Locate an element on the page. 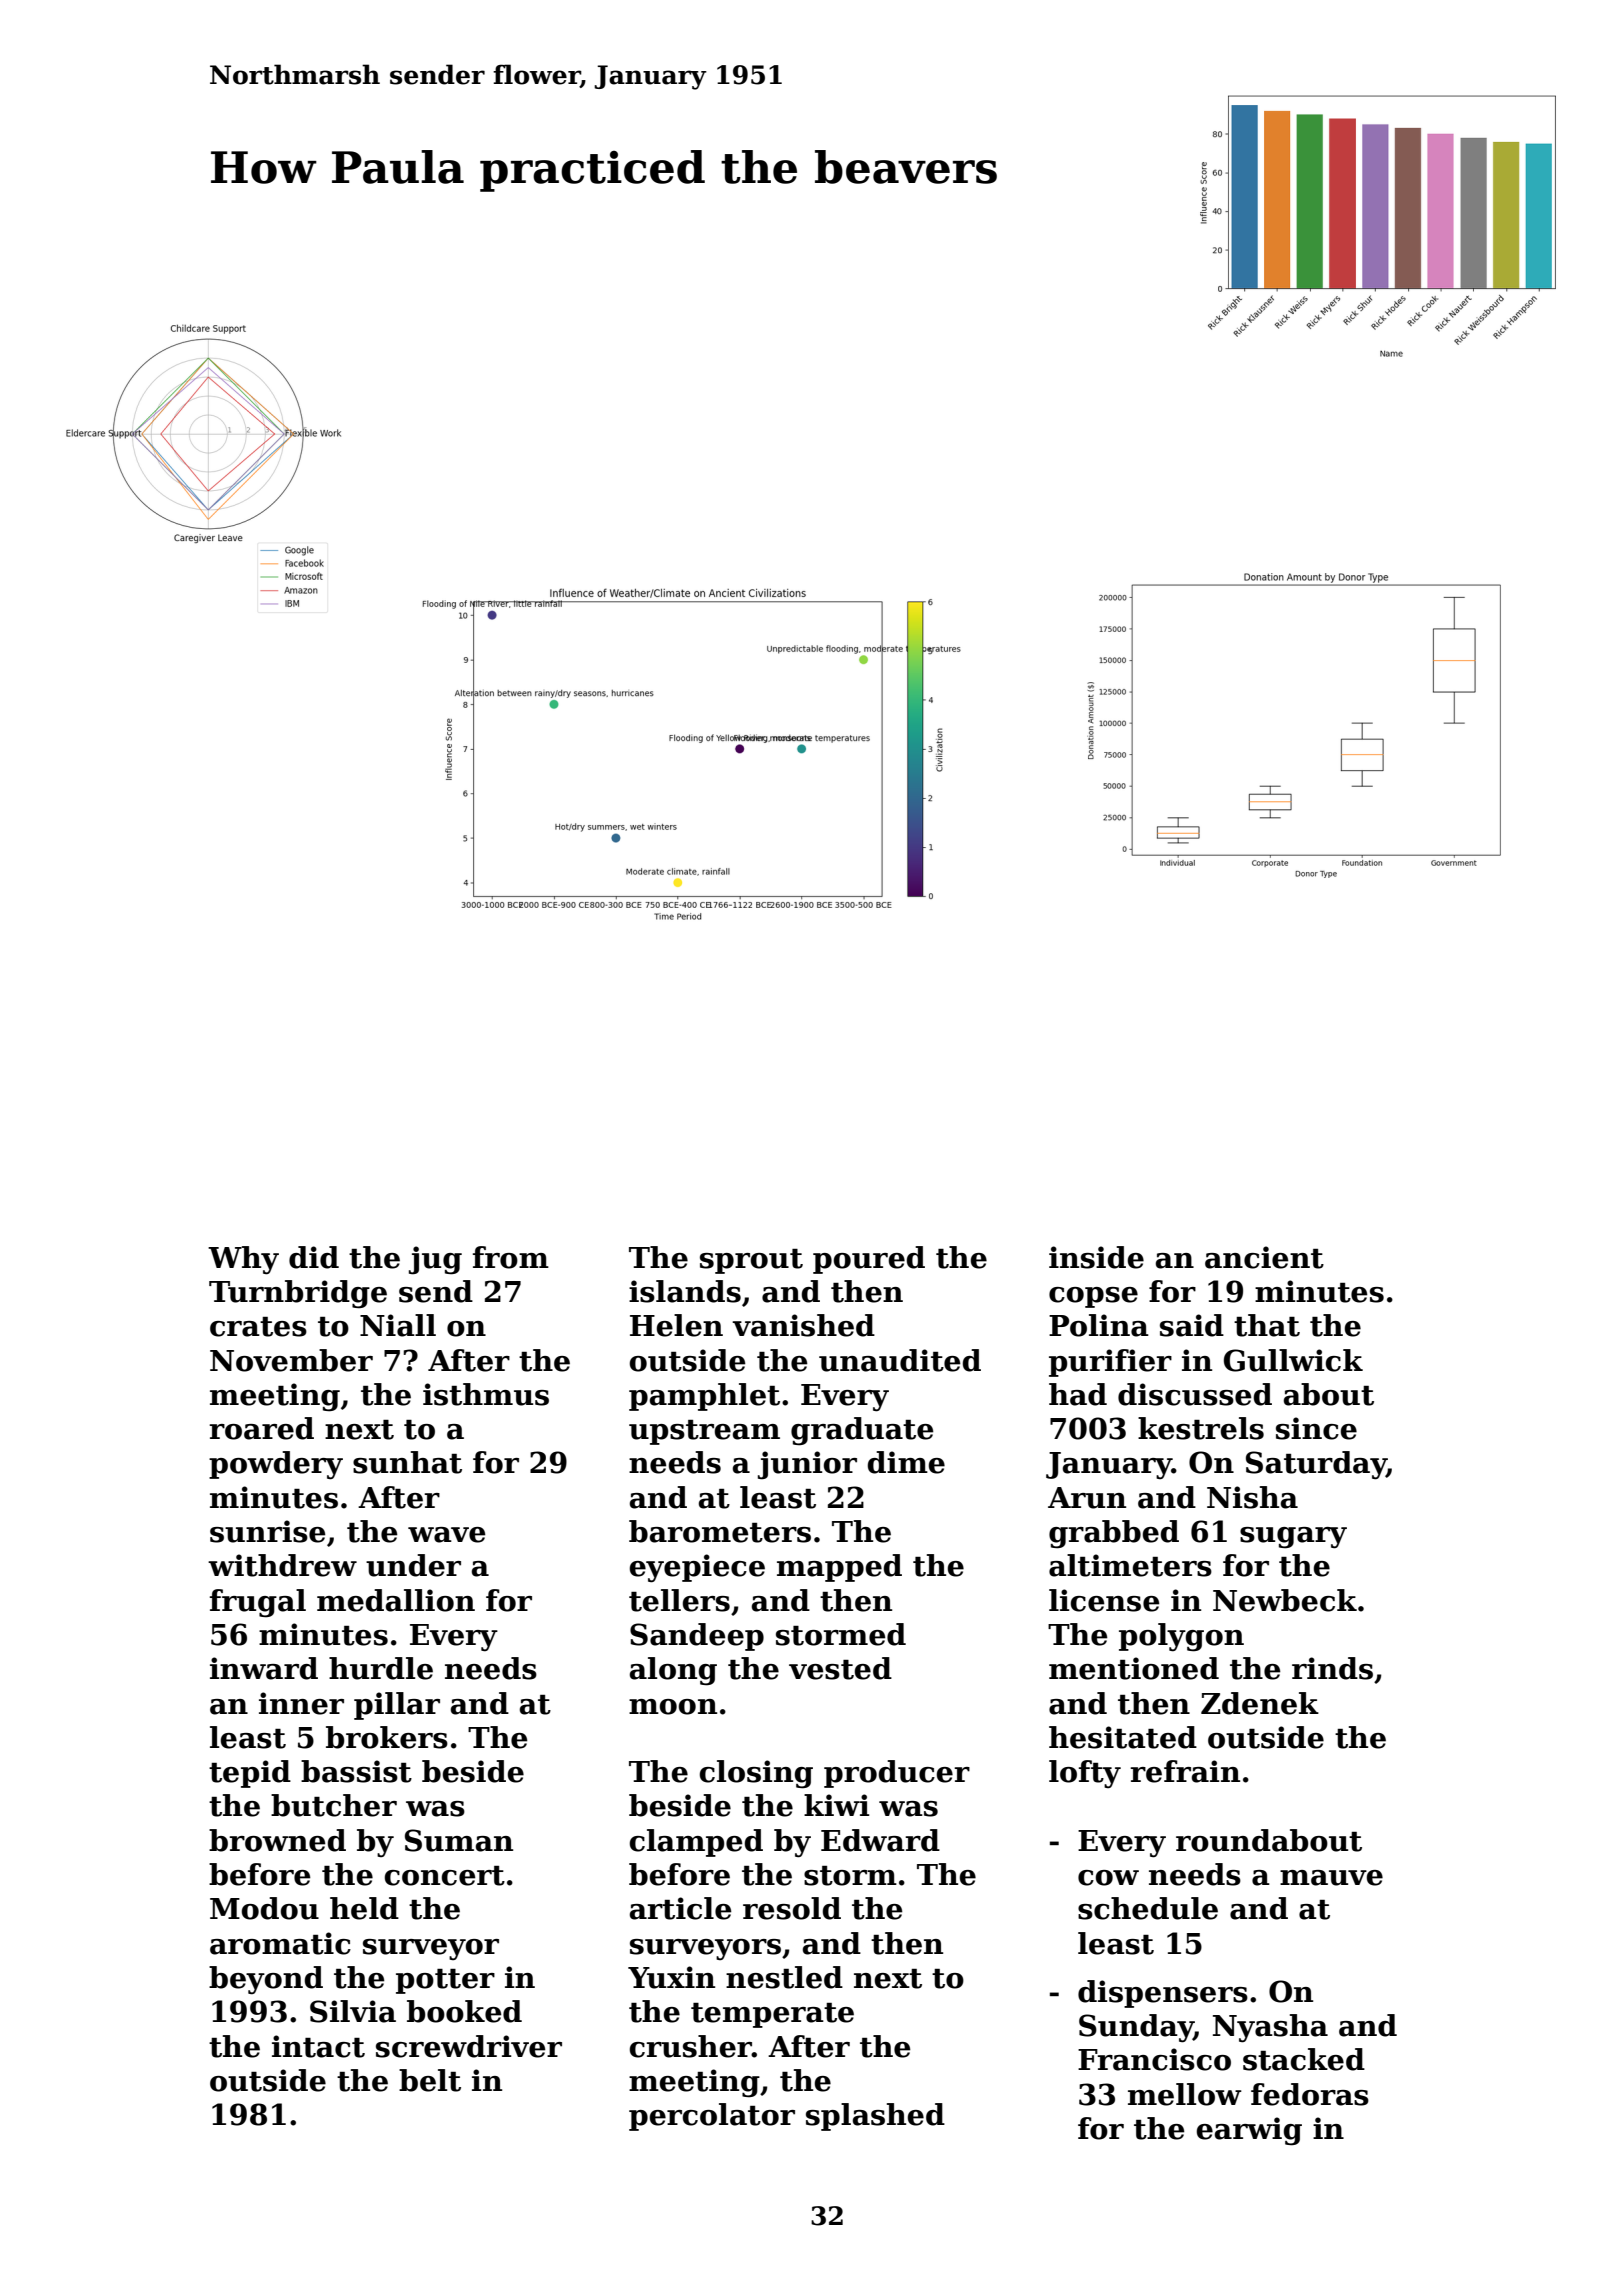  mauve is located at coordinates (1331, 1878).
